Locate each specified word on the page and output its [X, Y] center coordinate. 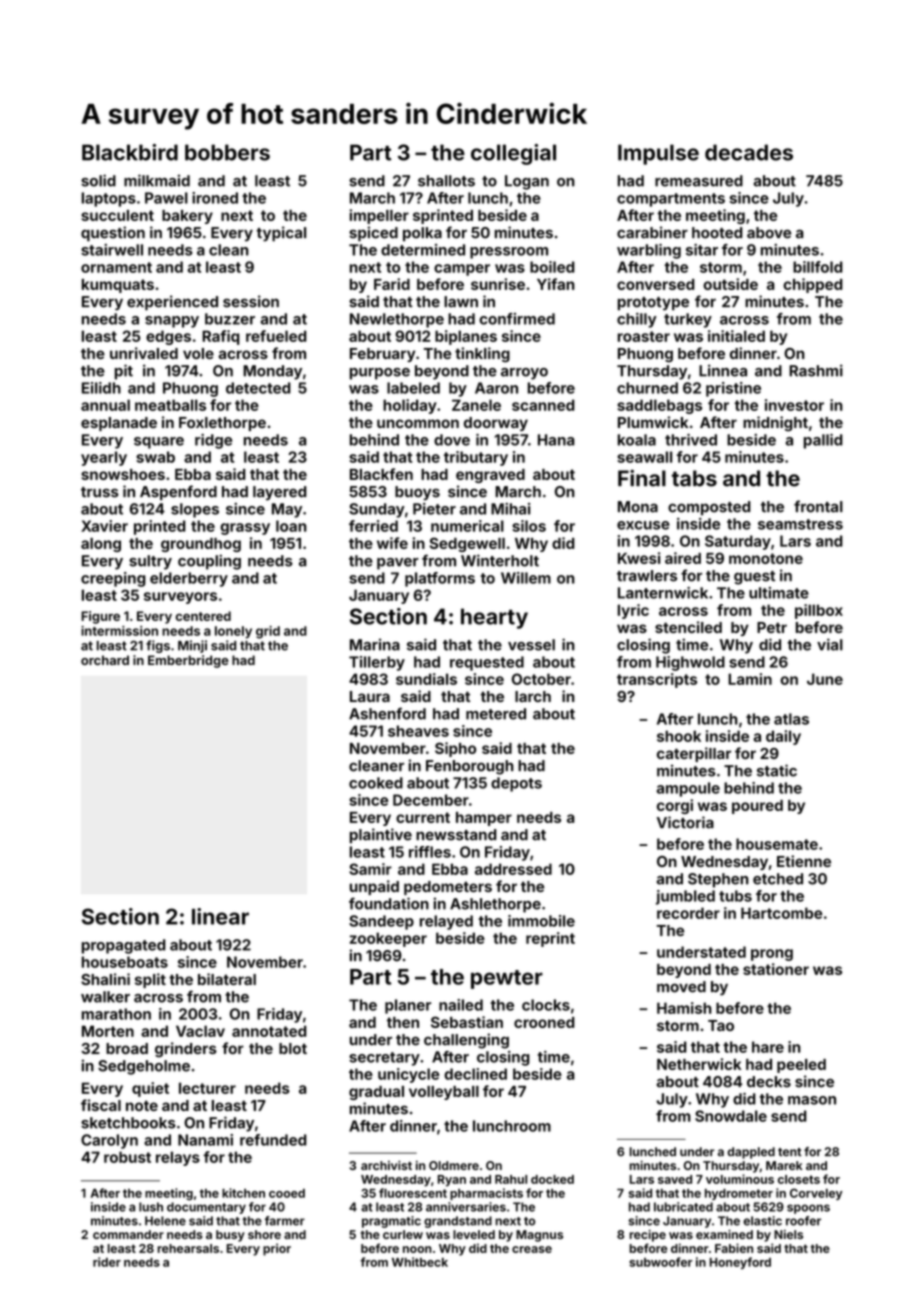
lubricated [683, 1207]
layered [280, 493]
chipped [813, 285]
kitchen [243, 1193]
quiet [150, 1089]
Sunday [377, 510]
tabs [694, 478]
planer [408, 1006]
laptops [109, 199]
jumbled [685, 897]
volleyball [444, 1093]
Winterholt [500, 560]
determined [423, 250]
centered [203, 616]
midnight [775, 424]
